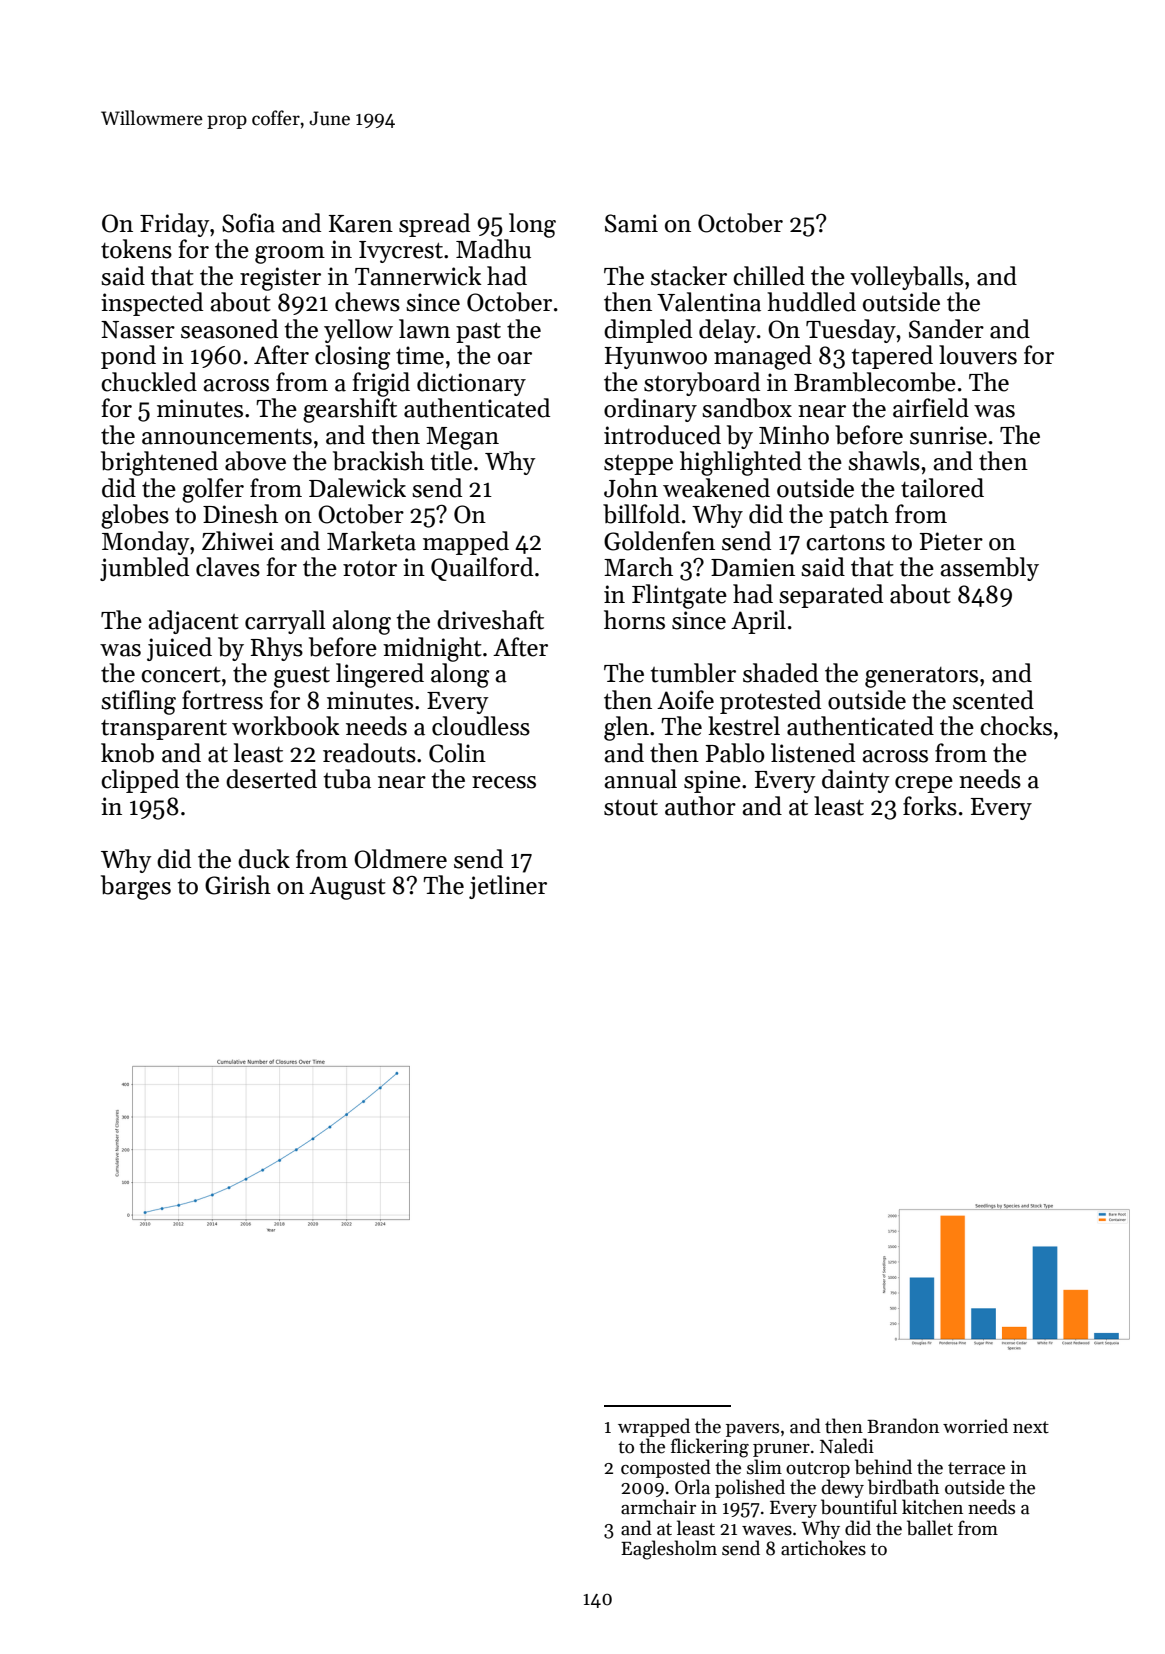  Describe the element at coordinates (666, 1468) in the screenshot. I see `composted` at that location.
